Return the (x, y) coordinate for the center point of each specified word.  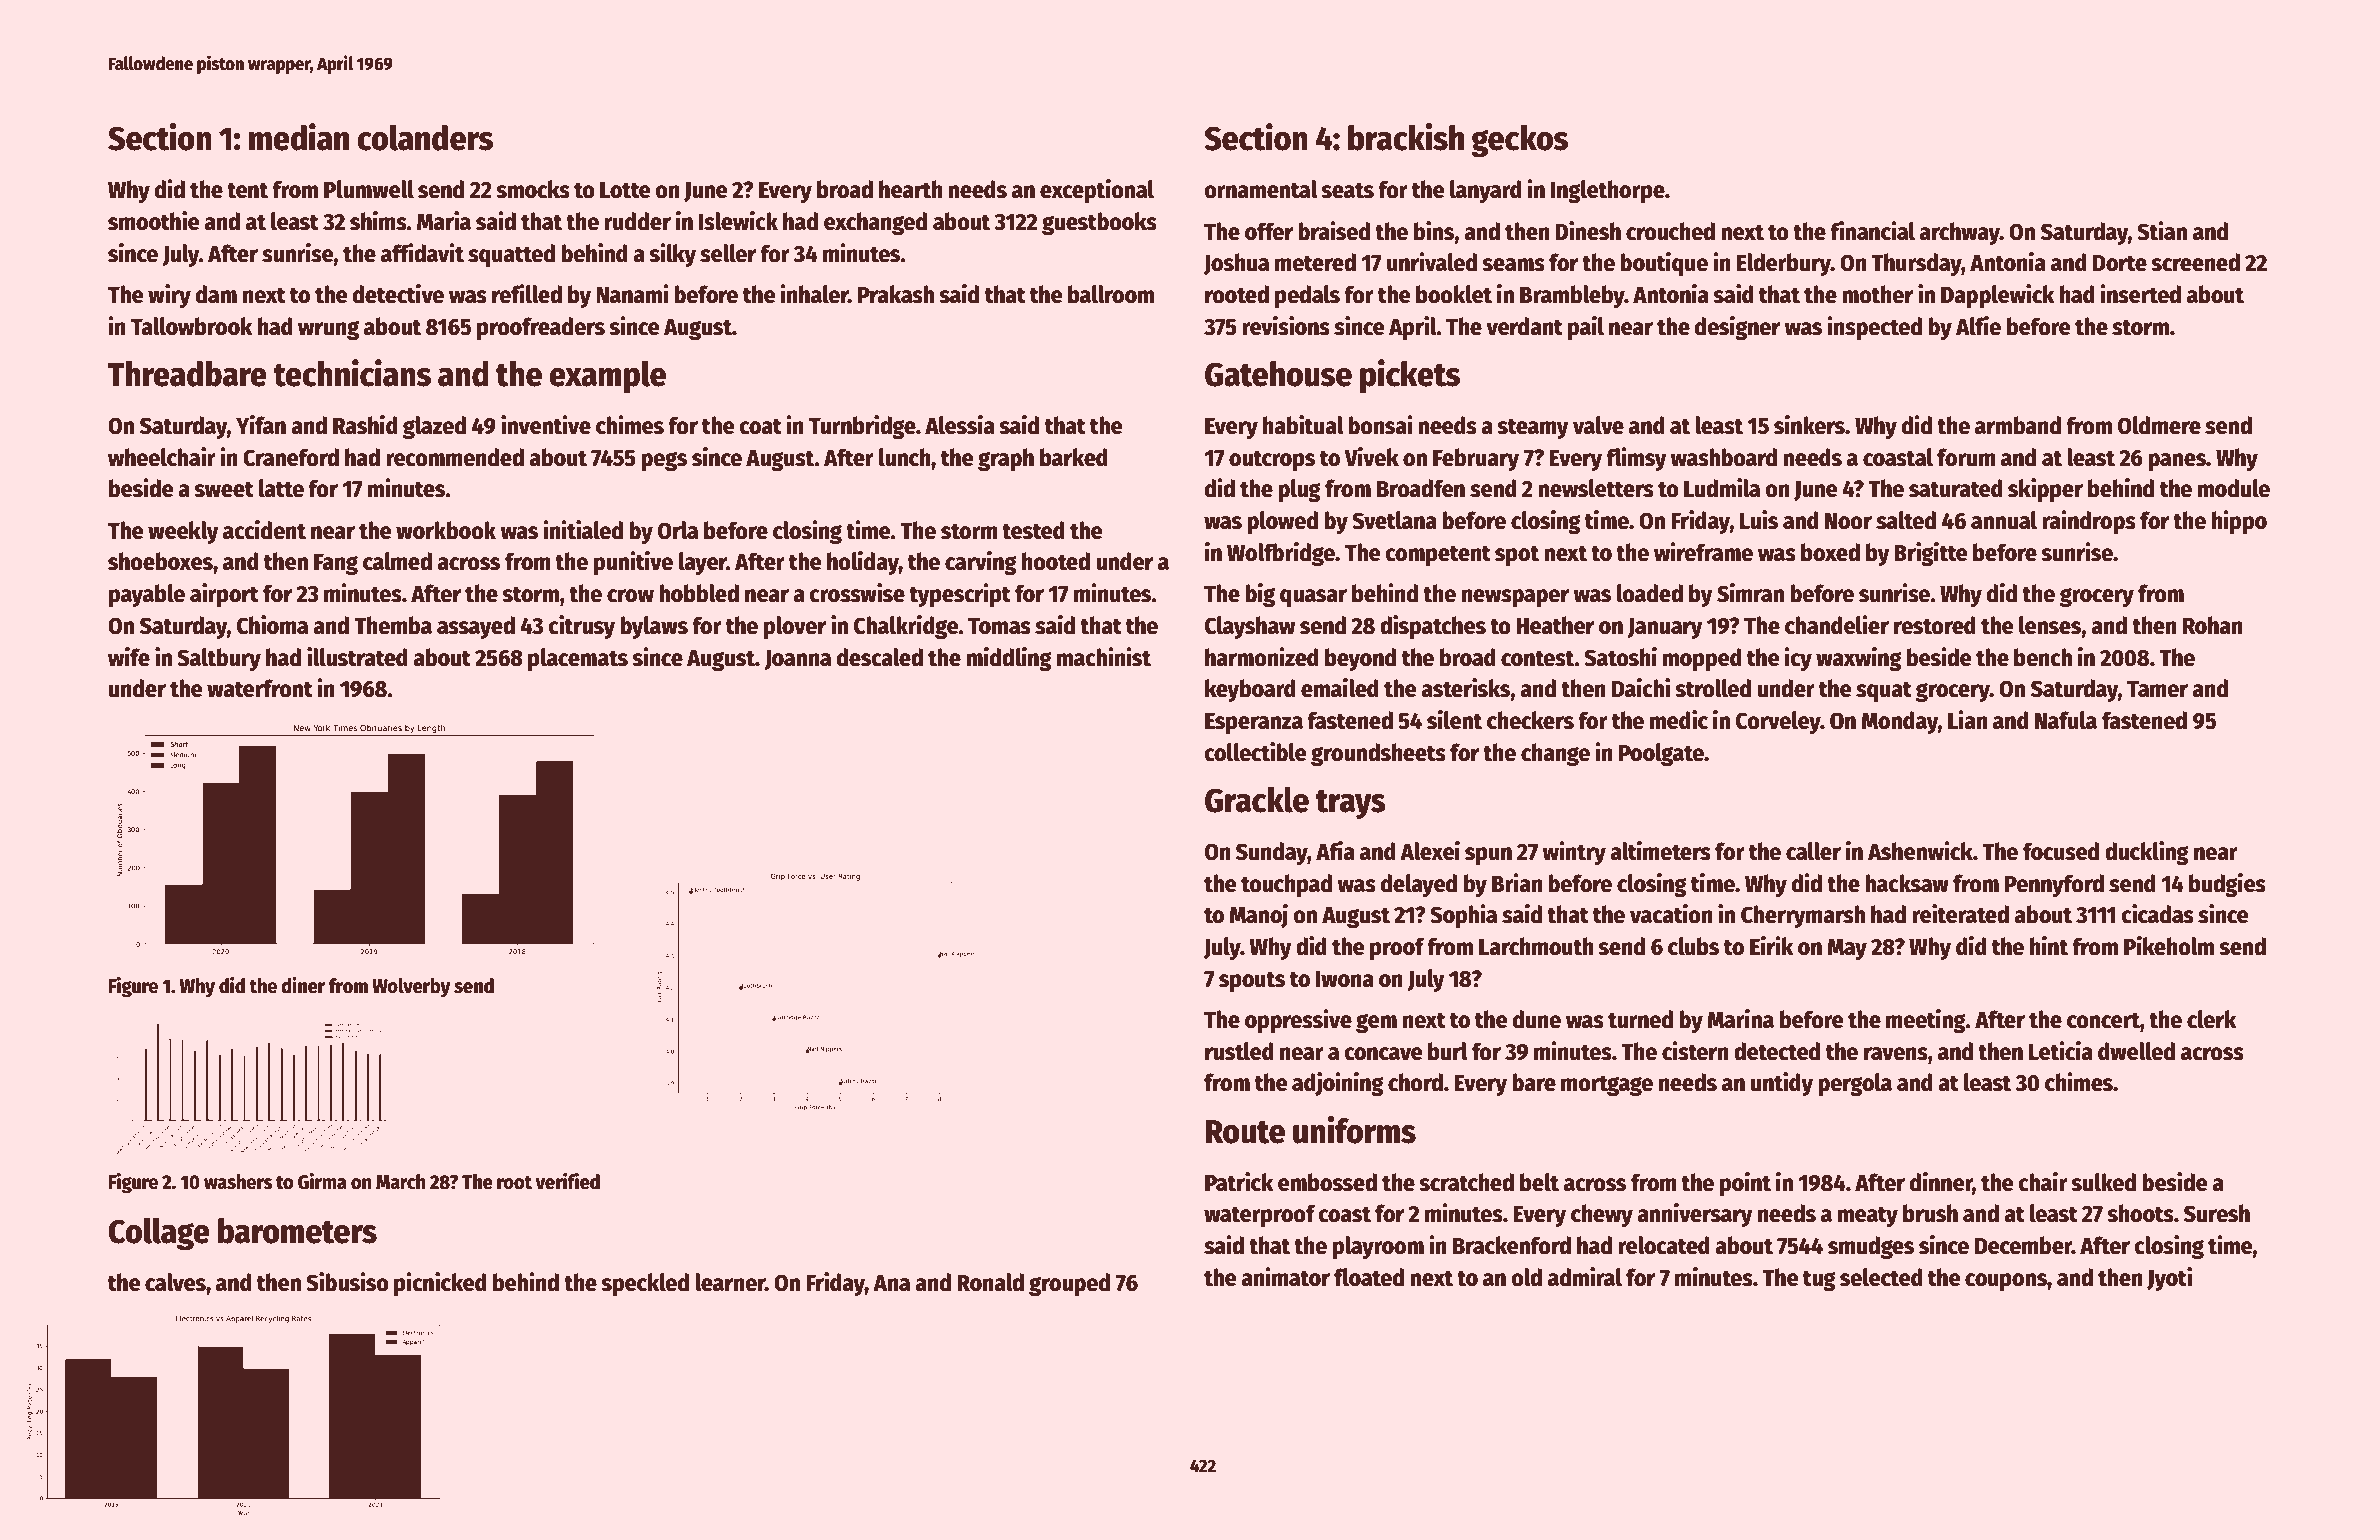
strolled (1713, 688)
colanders (425, 138)
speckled (645, 1284)
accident (264, 530)
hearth (911, 189)
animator (1285, 1277)
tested (1033, 530)
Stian (2162, 231)
